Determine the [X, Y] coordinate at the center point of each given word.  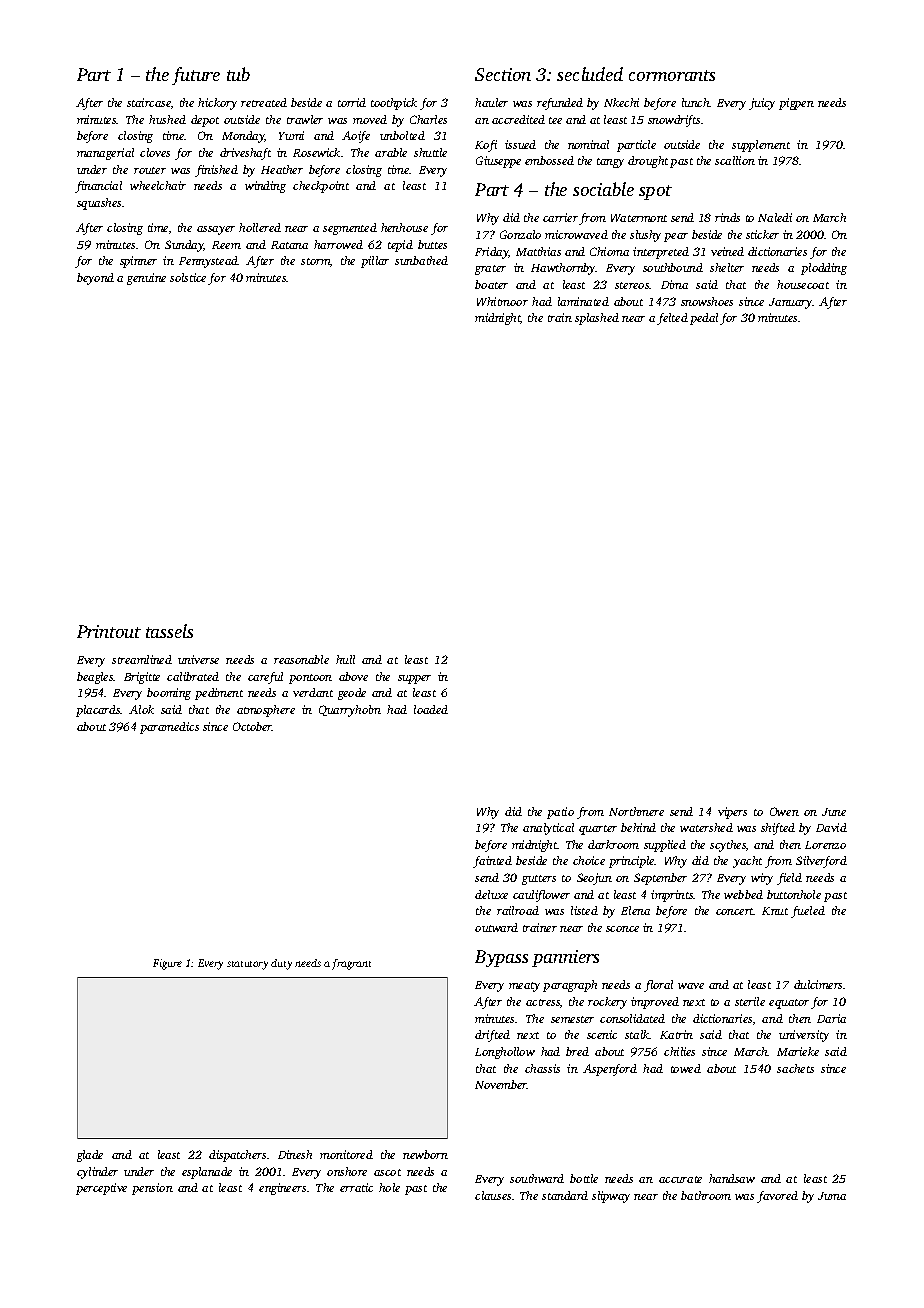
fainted [492, 862]
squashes [99, 204]
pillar [375, 262]
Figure [167, 964]
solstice [188, 277]
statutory [247, 965]
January [791, 303]
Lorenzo [825, 845]
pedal [704, 319]
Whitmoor [502, 301]
